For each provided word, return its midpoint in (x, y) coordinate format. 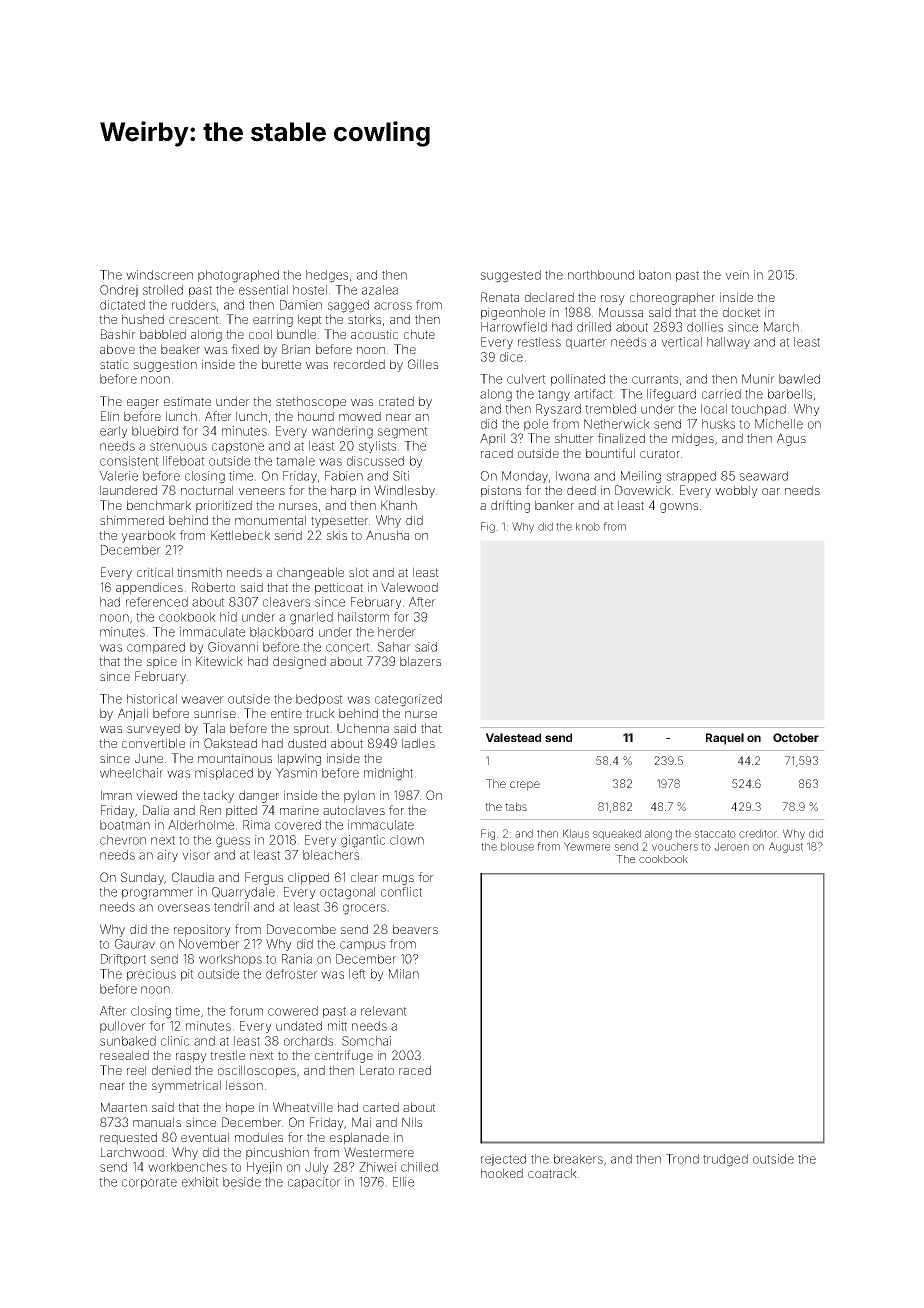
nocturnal (207, 490)
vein (737, 275)
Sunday (142, 878)
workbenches (187, 1167)
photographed (238, 276)
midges (693, 439)
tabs (516, 806)
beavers (415, 929)
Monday (525, 477)
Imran (116, 795)
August (786, 847)
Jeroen (731, 846)
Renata (500, 297)
